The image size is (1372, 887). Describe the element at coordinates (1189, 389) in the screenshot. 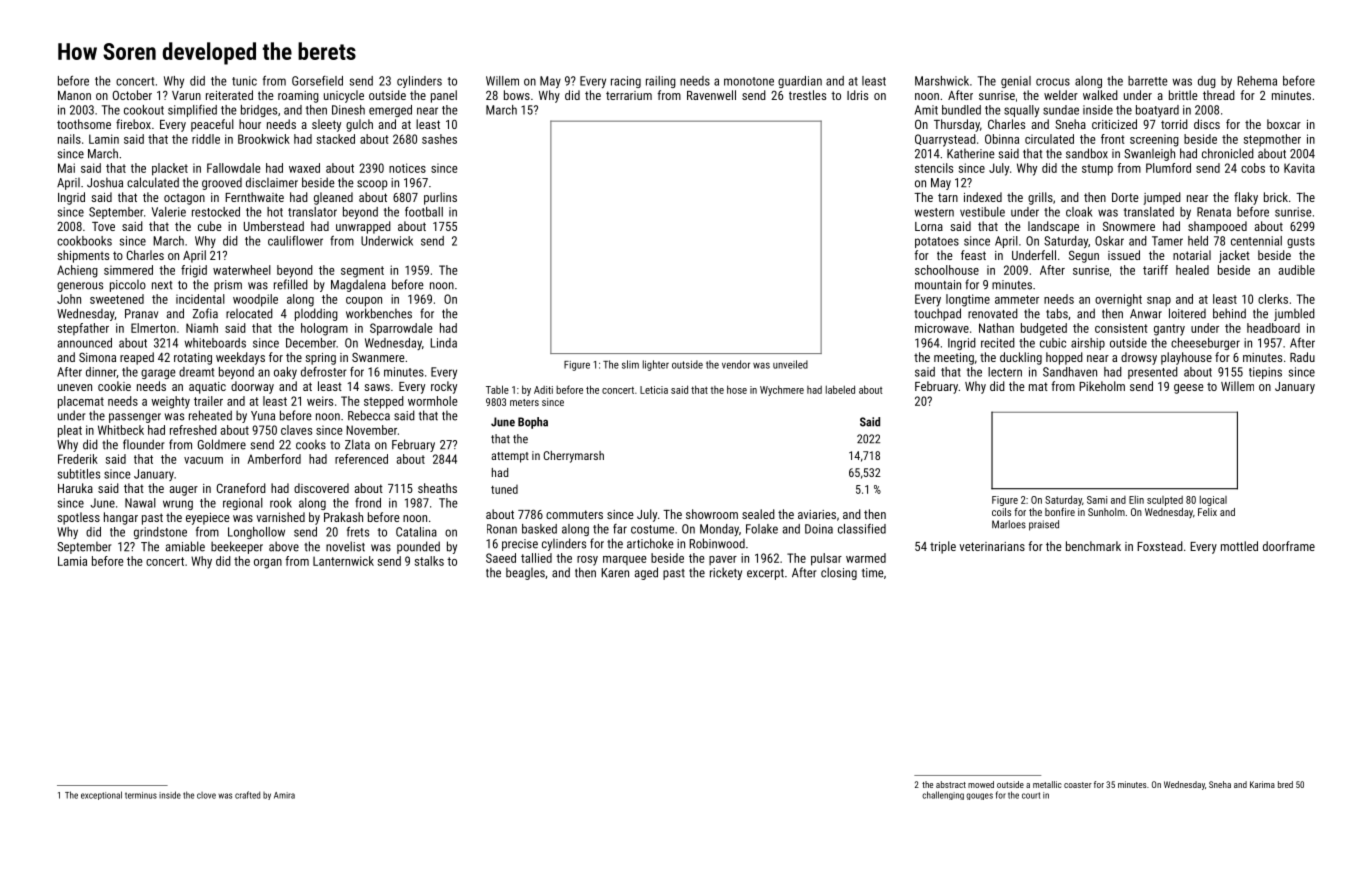

I see `geese` at that location.
